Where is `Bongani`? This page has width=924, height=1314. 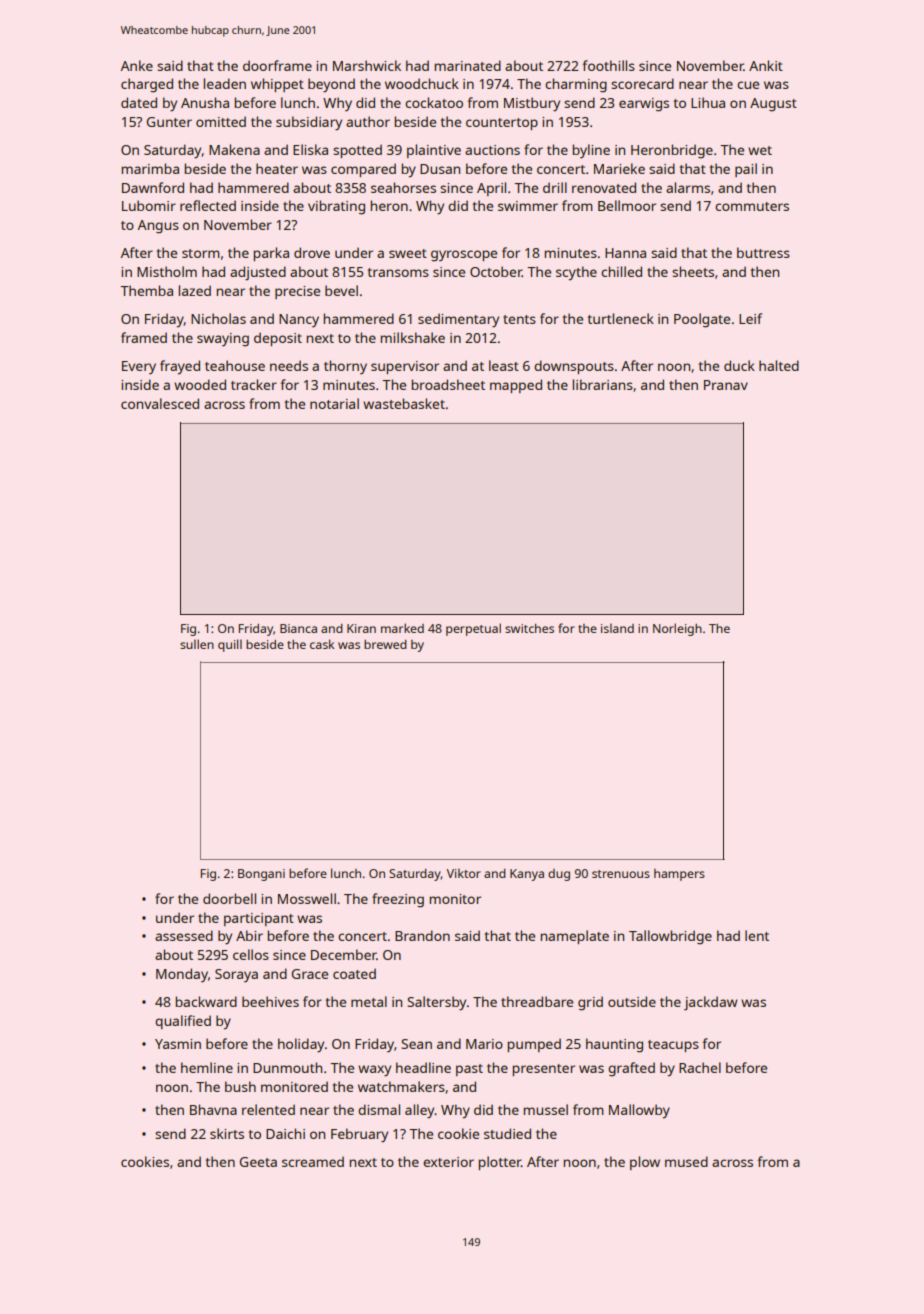
Bongani is located at coordinates (261, 875).
